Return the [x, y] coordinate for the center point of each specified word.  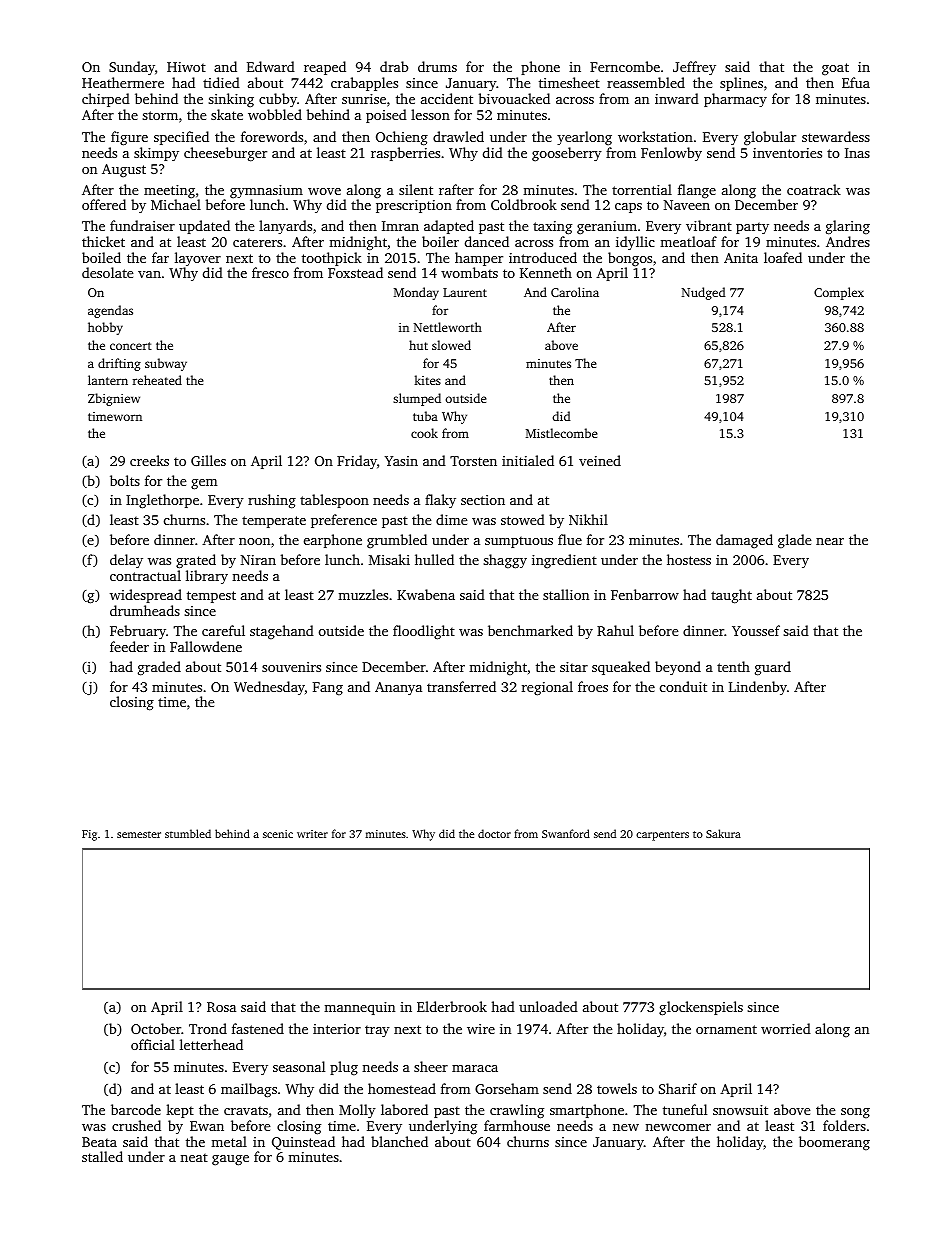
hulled [434, 559]
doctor [494, 833]
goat [835, 69]
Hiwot [186, 67]
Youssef [756, 630]
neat [194, 1157]
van [149, 274]
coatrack [814, 189]
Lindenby [758, 688]
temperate [274, 522]
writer [312, 834]
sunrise [364, 99]
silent [416, 189]
